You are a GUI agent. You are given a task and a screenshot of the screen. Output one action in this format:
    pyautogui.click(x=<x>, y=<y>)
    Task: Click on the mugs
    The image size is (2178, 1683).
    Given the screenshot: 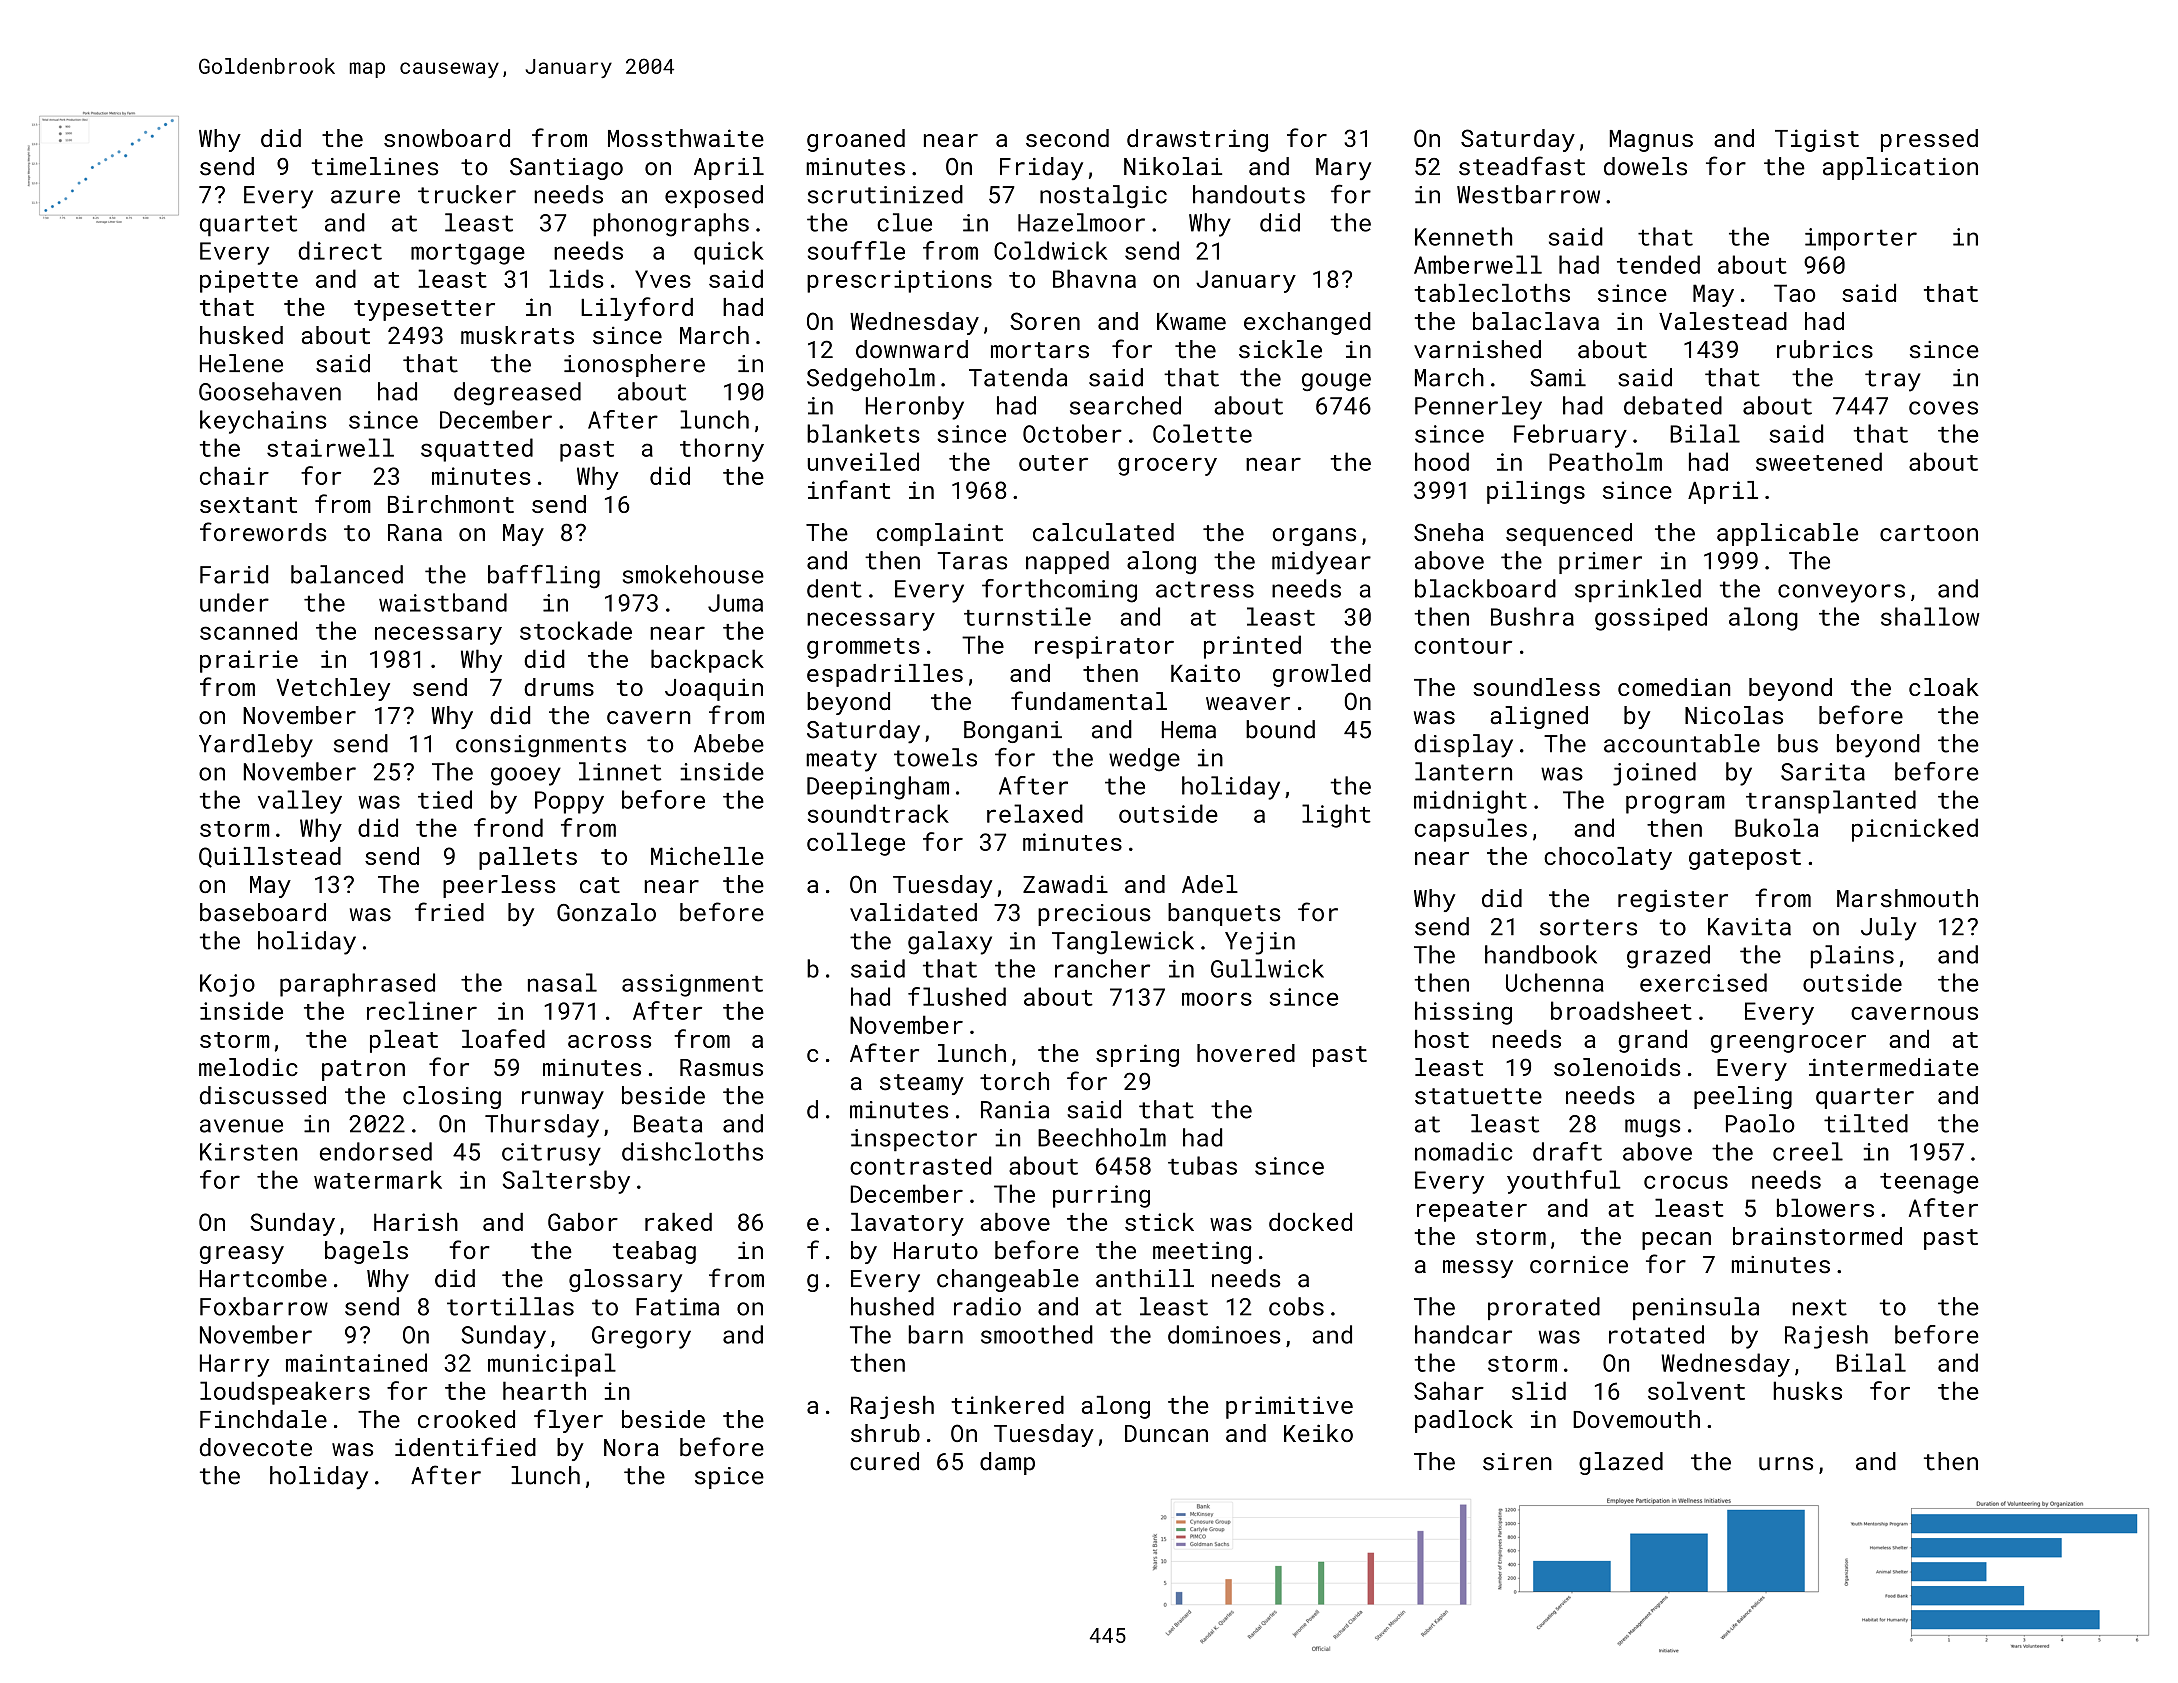 What is the action you would take?
    pyautogui.click(x=1653, y=1128)
